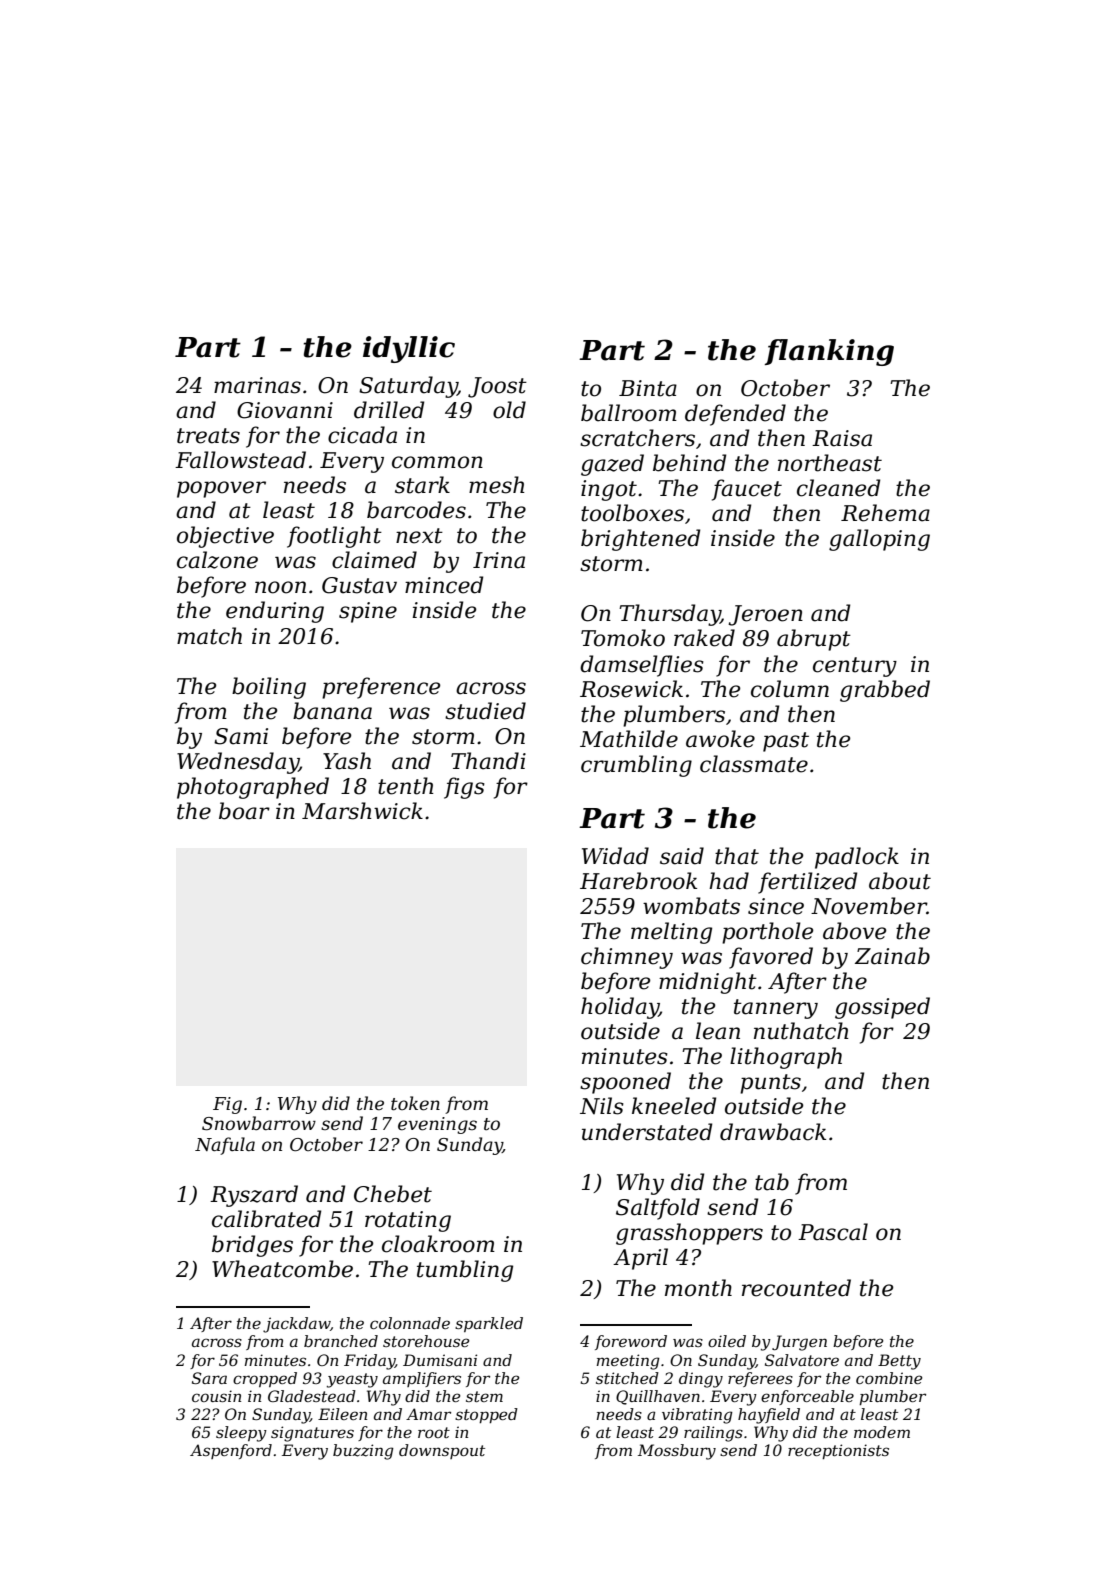  I want to click on crumbling, so click(636, 766).
